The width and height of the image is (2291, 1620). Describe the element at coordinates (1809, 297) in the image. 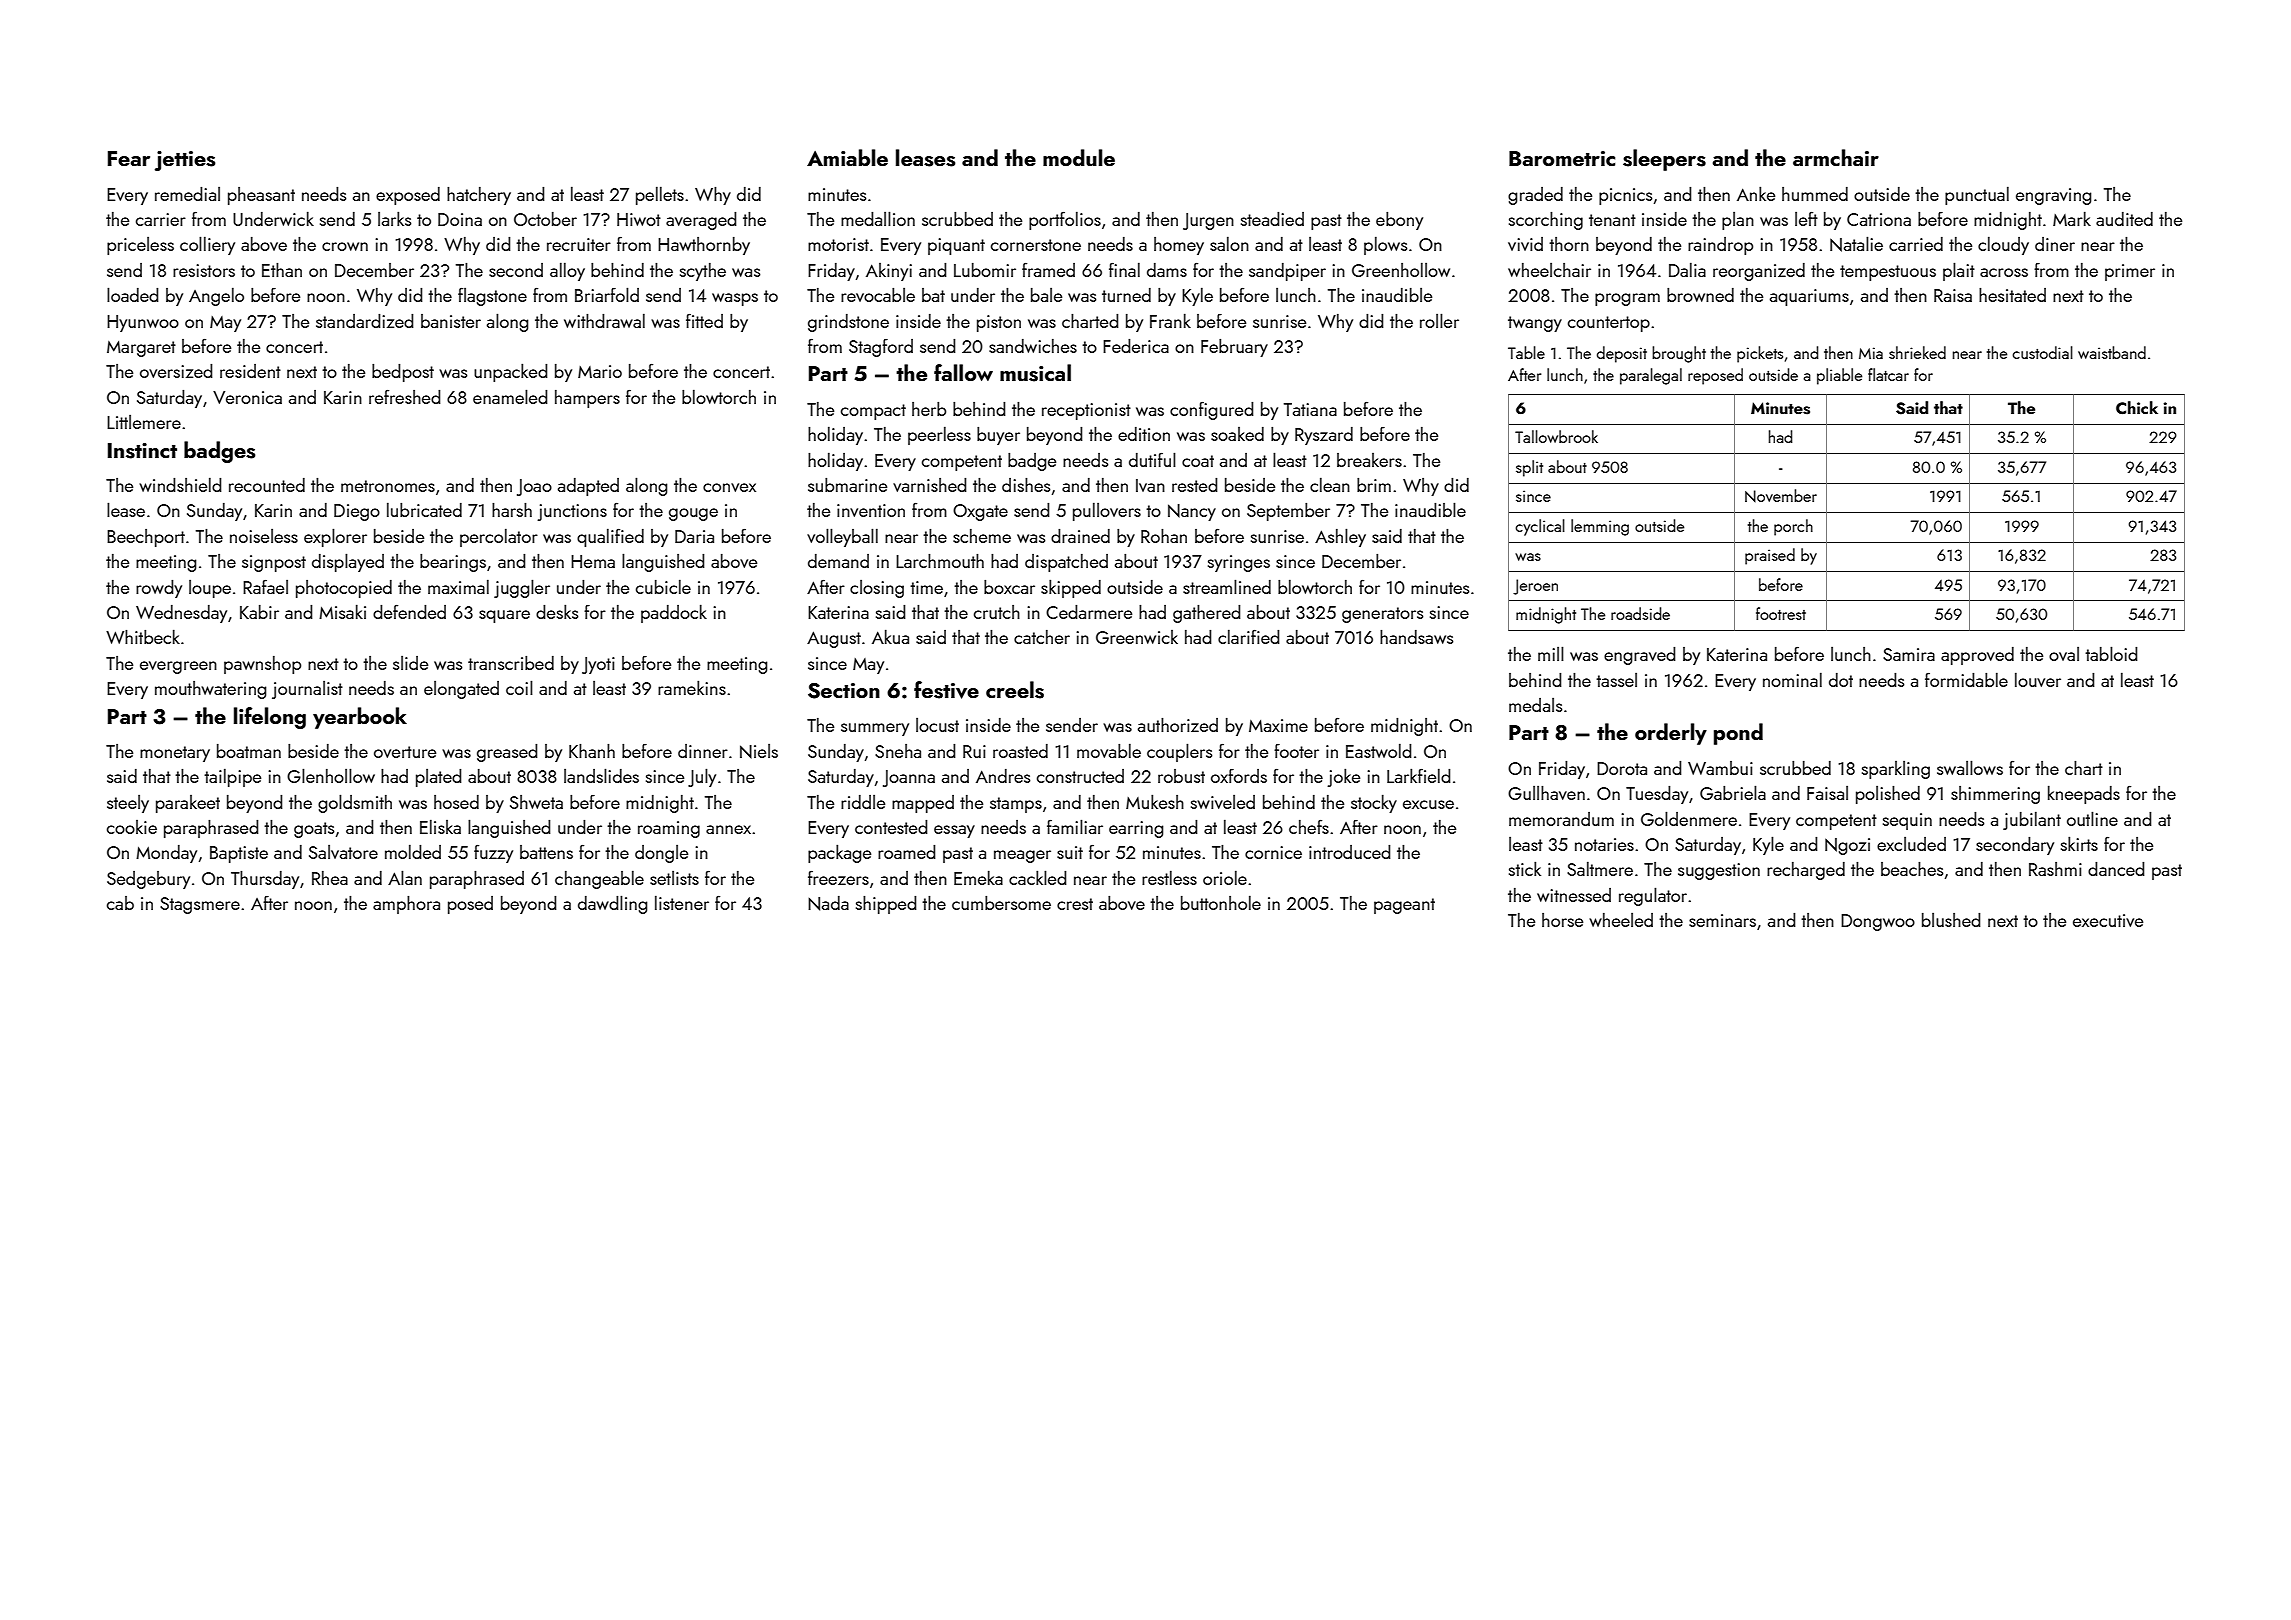

I see `aquariums` at that location.
